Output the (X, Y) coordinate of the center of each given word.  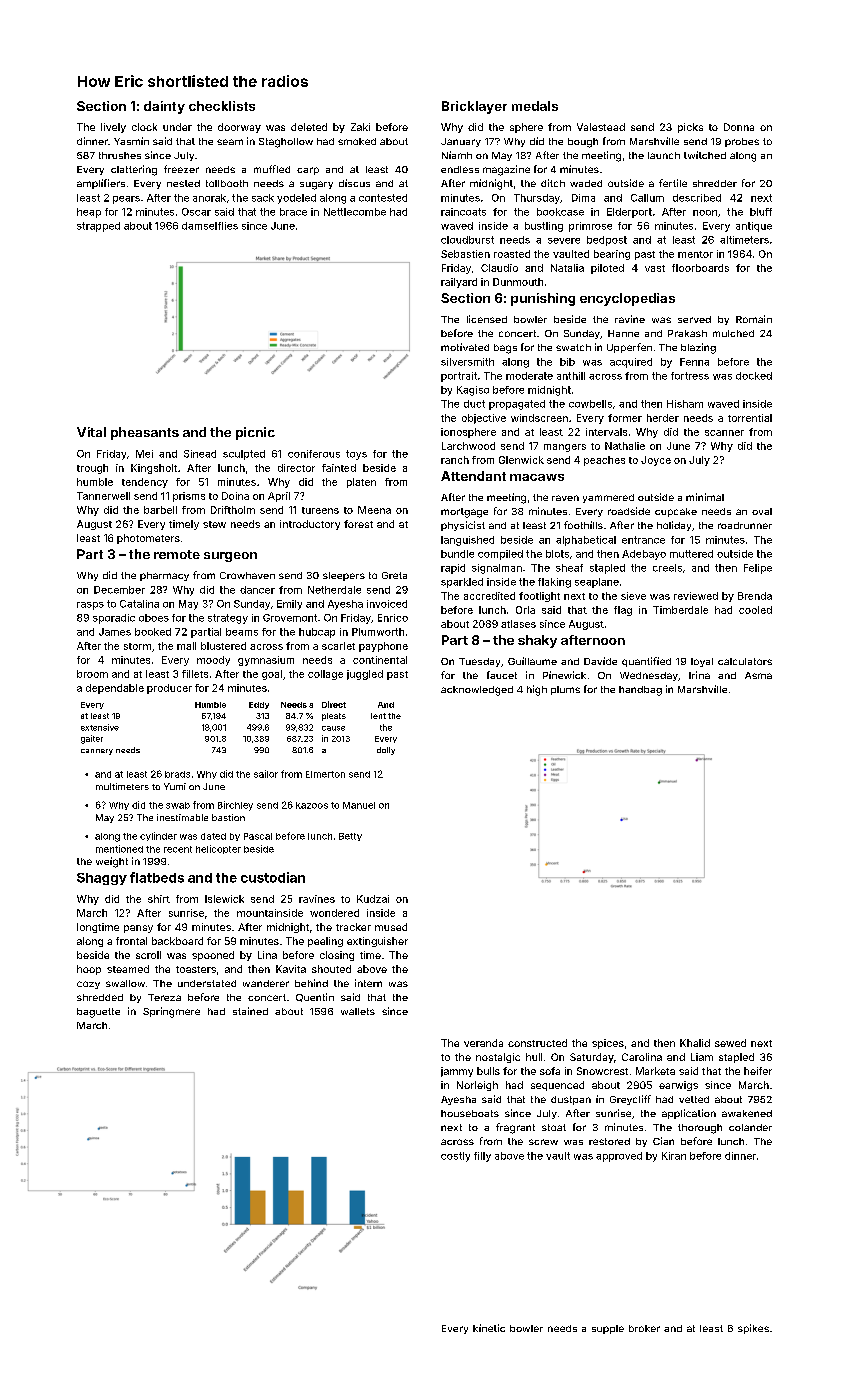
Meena (374, 510)
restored (609, 1141)
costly (455, 1157)
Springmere (171, 1012)
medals (535, 106)
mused (391, 927)
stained (250, 1011)
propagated (517, 405)
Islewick (224, 899)
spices (608, 1044)
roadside (629, 511)
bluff (761, 212)
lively (113, 128)
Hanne (623, 333)
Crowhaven (247, 575)
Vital (91, 432)
